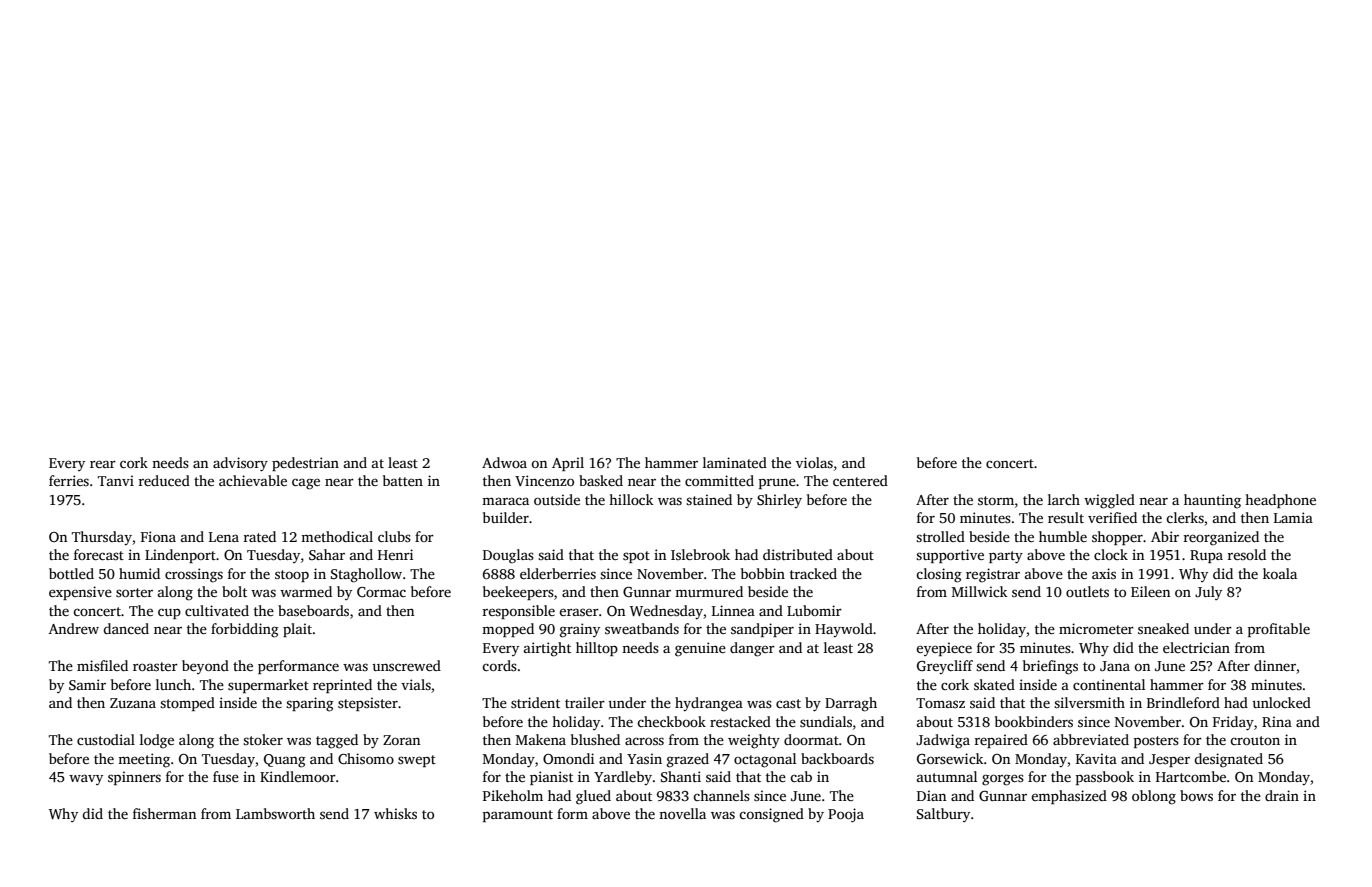 The image size is (1372, 887). I want to click on designated, so click(1228, 760).
